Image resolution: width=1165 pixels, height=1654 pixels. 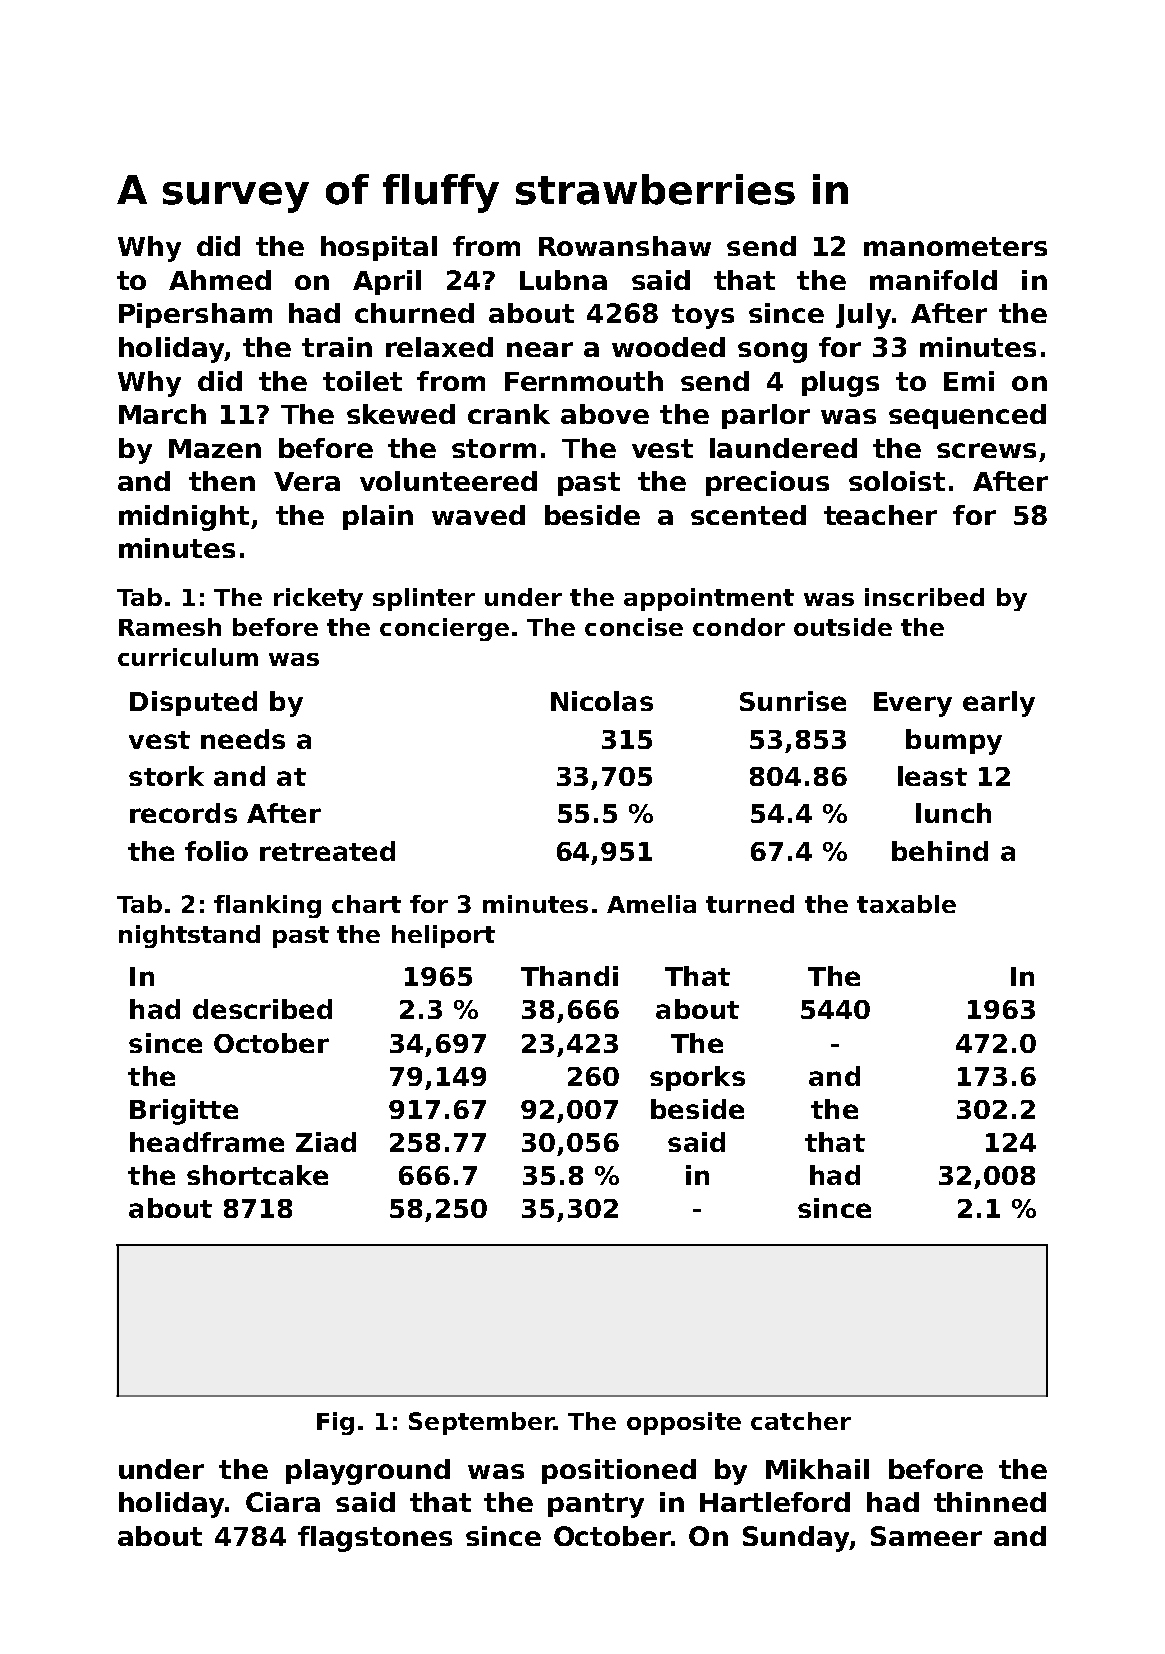 What do you see at coordinates (563, 280) in the document?
I see `Lubna` at bounding box center [563, 280].
